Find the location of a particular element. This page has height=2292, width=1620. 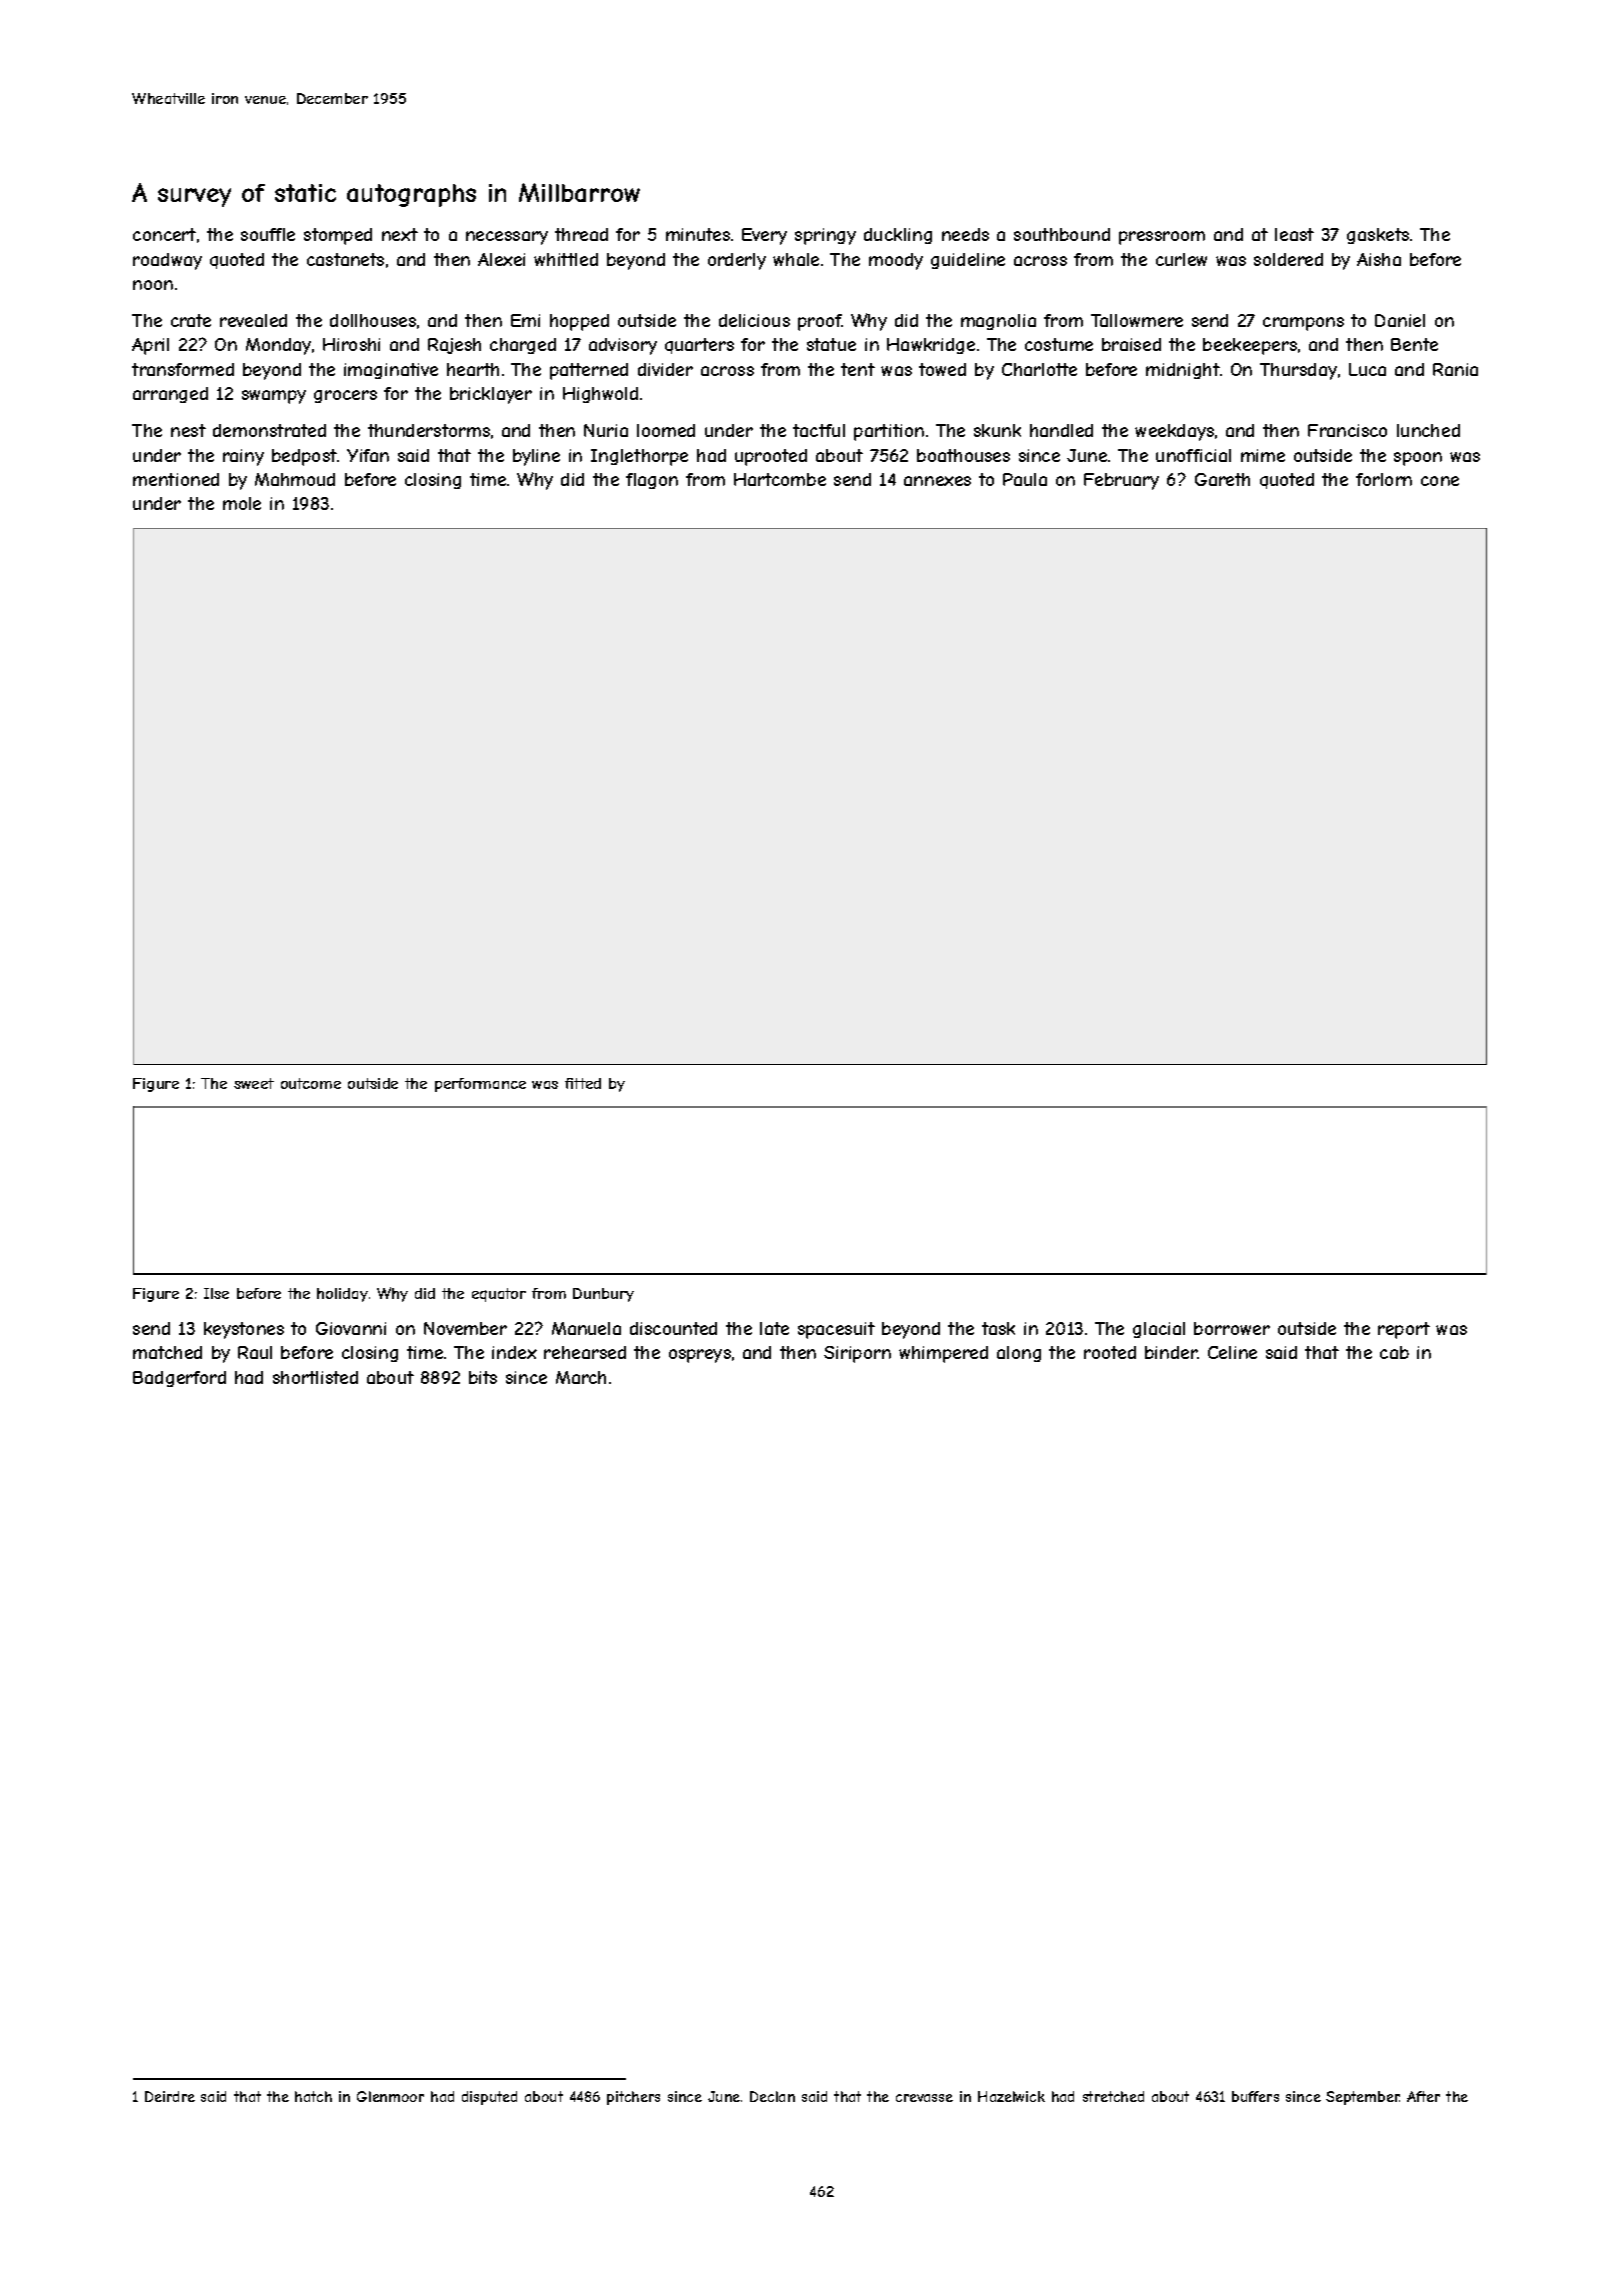

March is located at coordinates (581, 1377).
